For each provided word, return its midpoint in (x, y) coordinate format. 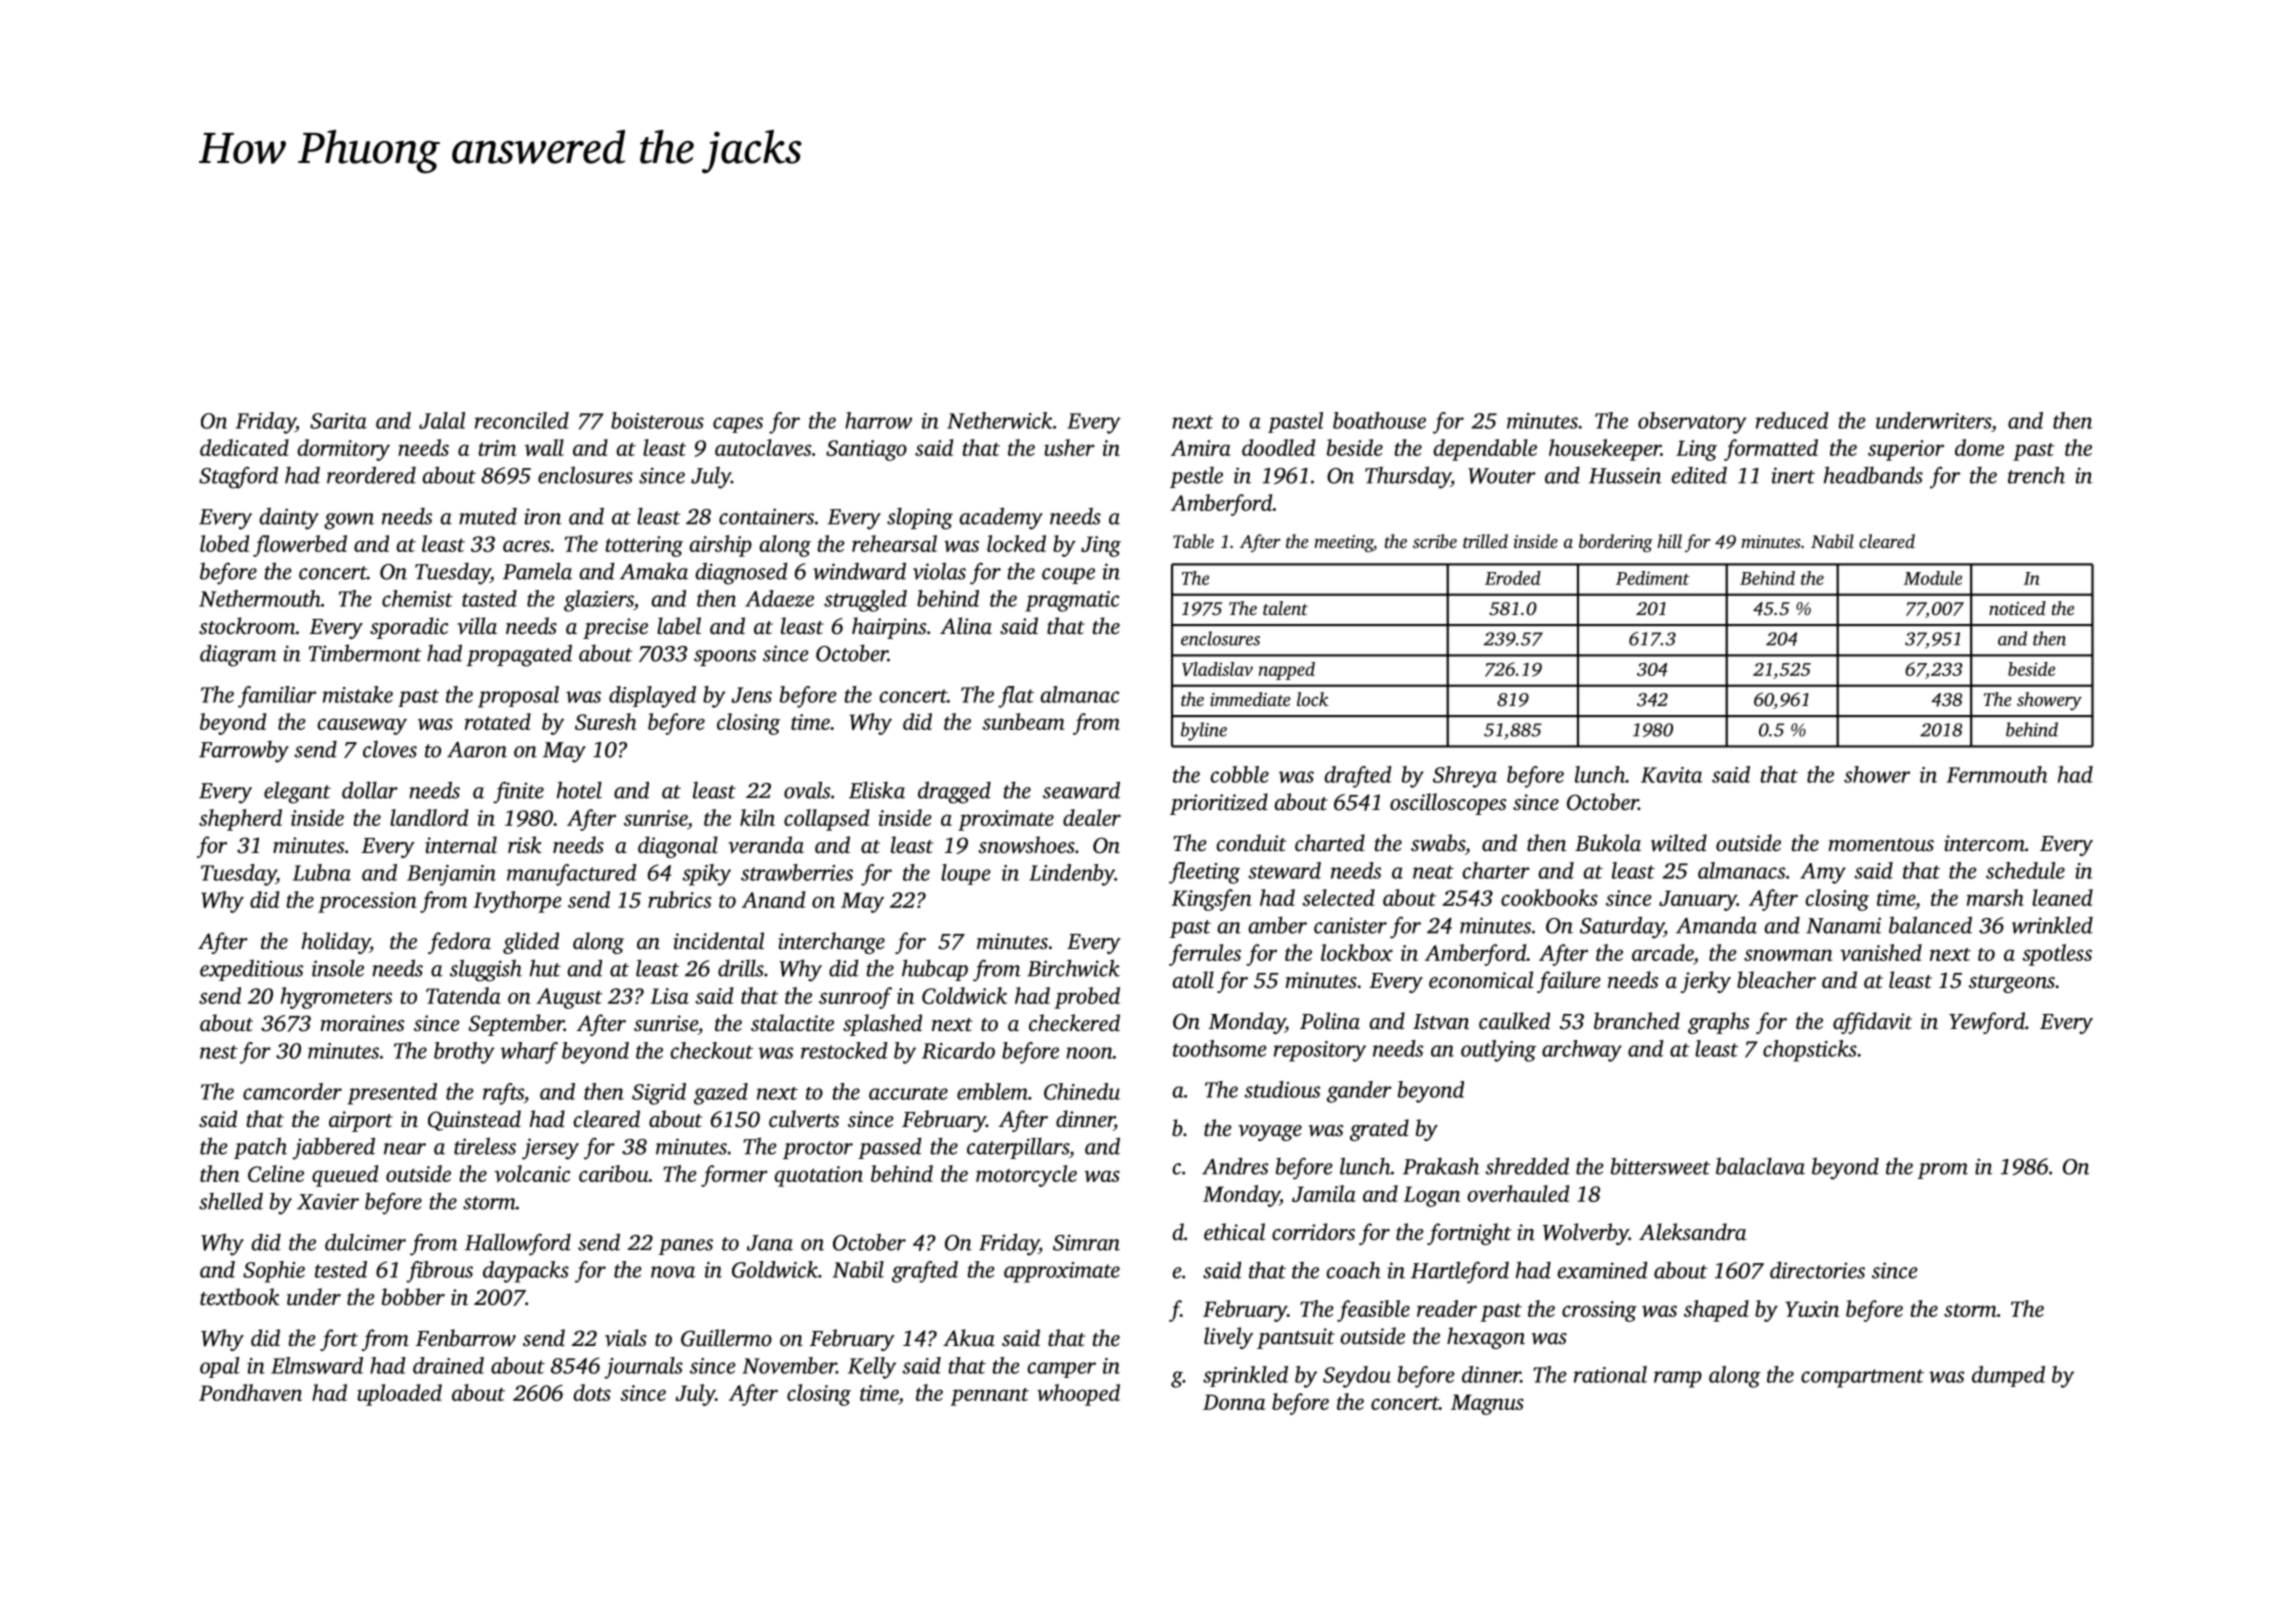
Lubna (322, 872)
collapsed (826, 820)
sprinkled (1245, 1376)
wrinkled (2052, 925)
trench (2036, 475)
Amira (1201, 448)
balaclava (1760, 1166)
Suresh (605, 721)
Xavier (328, 1201)
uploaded (399, 1395)
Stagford (238, 477)
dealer (1092, 817)
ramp (1678, 1379)
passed (889, 1148)
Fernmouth (1997, 774)
